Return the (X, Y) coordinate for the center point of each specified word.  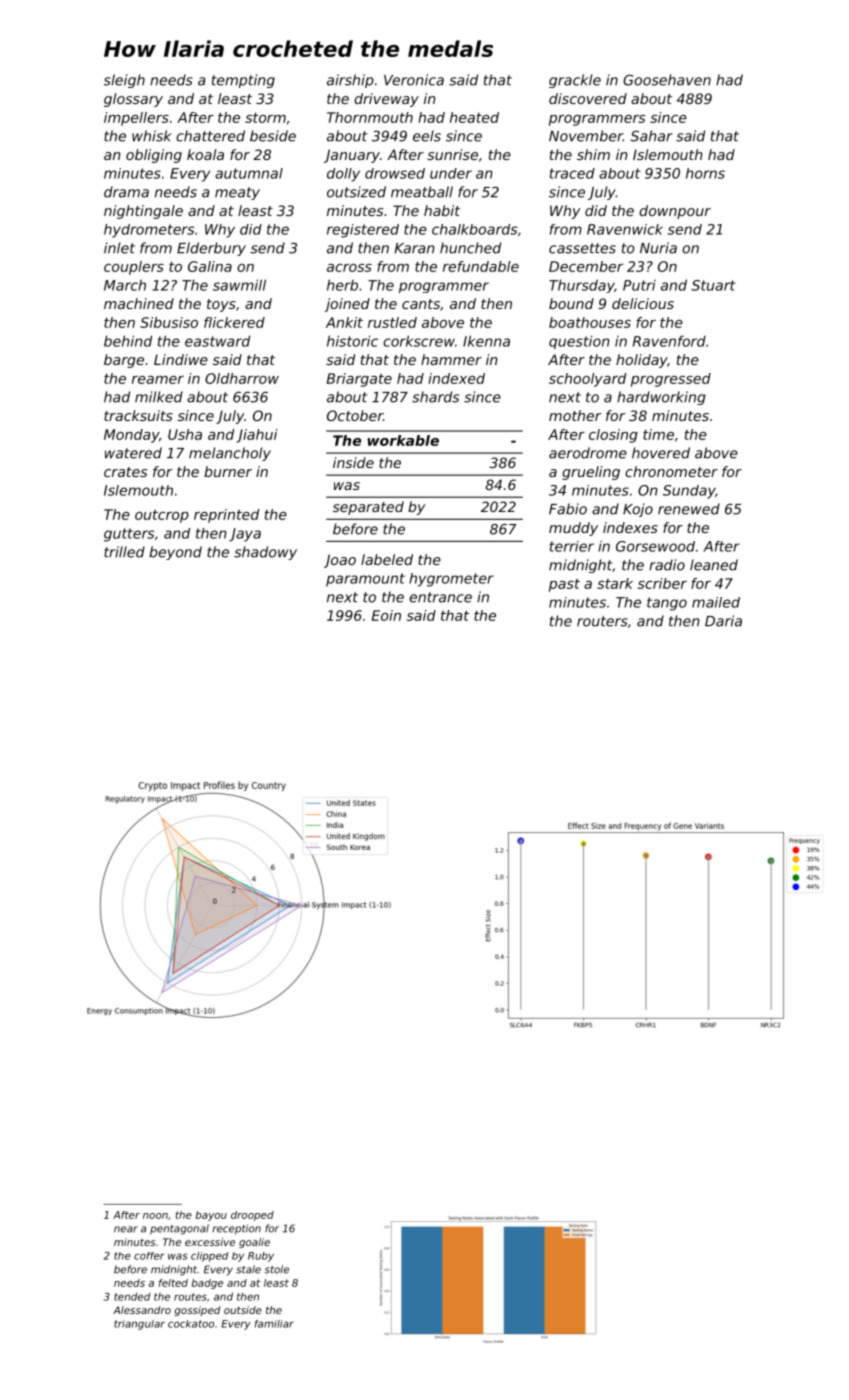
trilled (124, 552)
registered (363, 231)
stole (276, 1269)
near (126, 1229)
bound (571, 303)
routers (602, 621)
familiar (274, 1324)
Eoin (386, 615)
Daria (723, 621)
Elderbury (211, 249)
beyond (175, 553)
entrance (440, 597)
